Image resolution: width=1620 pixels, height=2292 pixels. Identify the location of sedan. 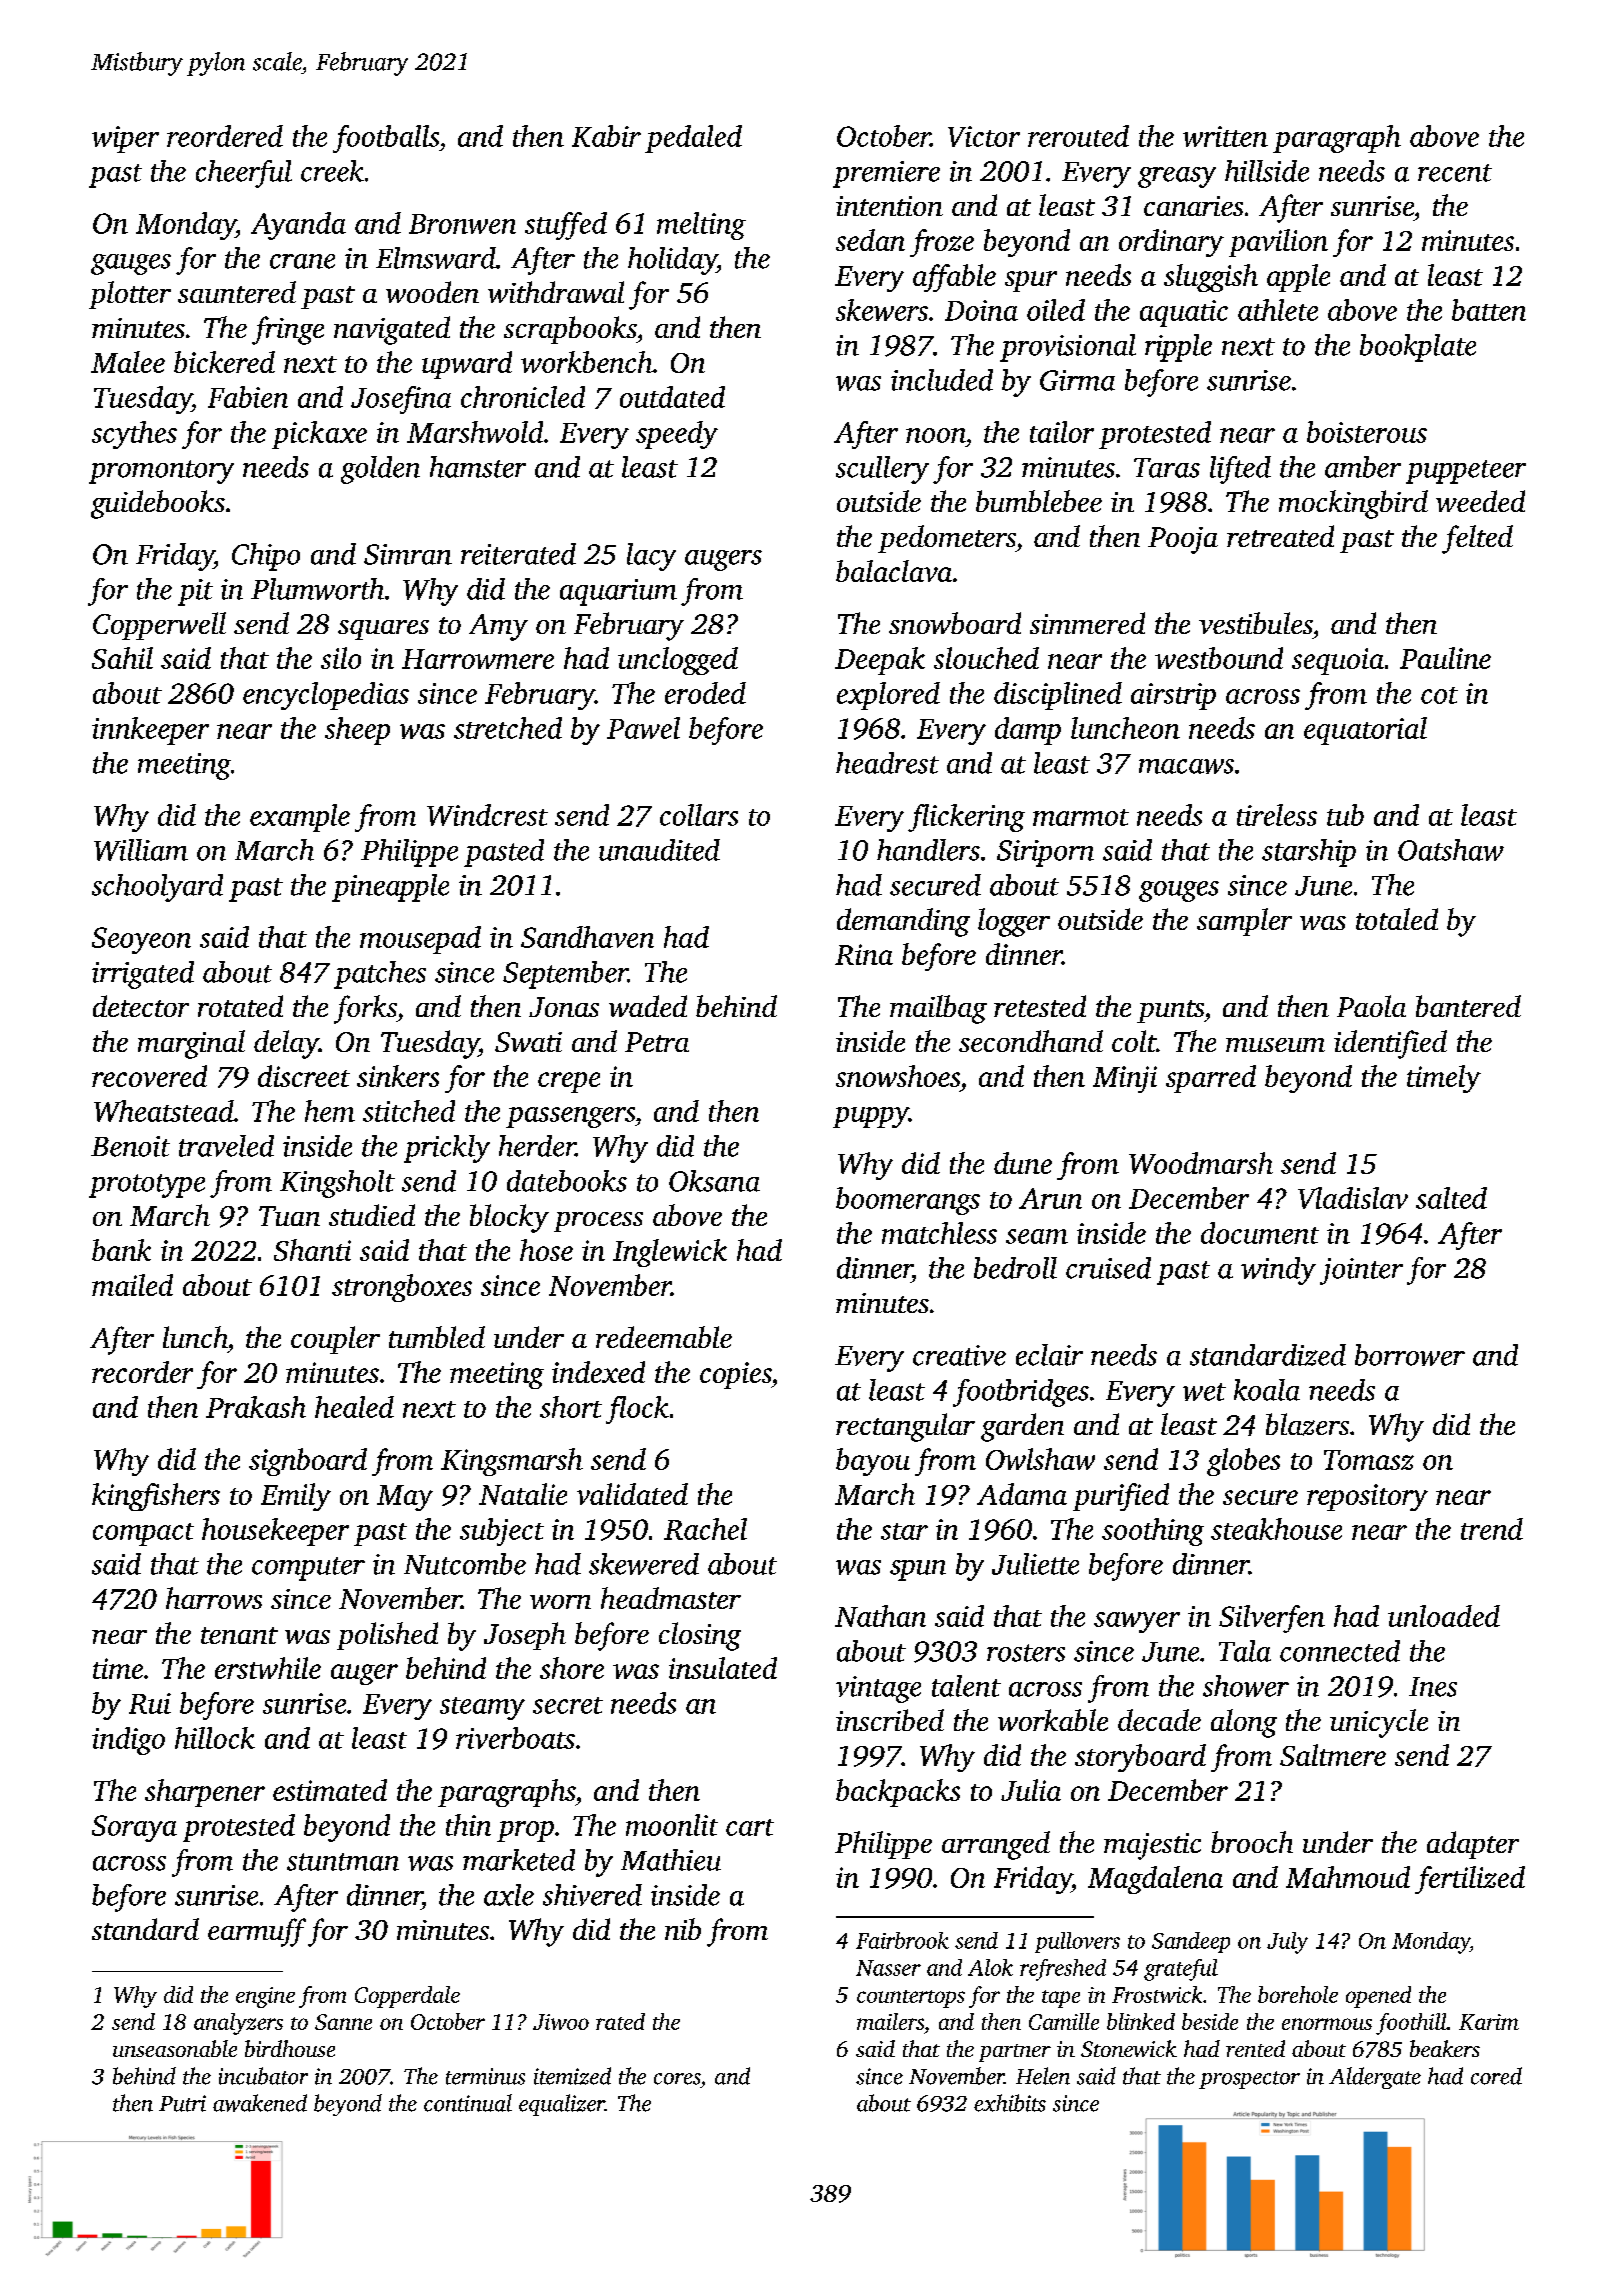
(870, 240).
